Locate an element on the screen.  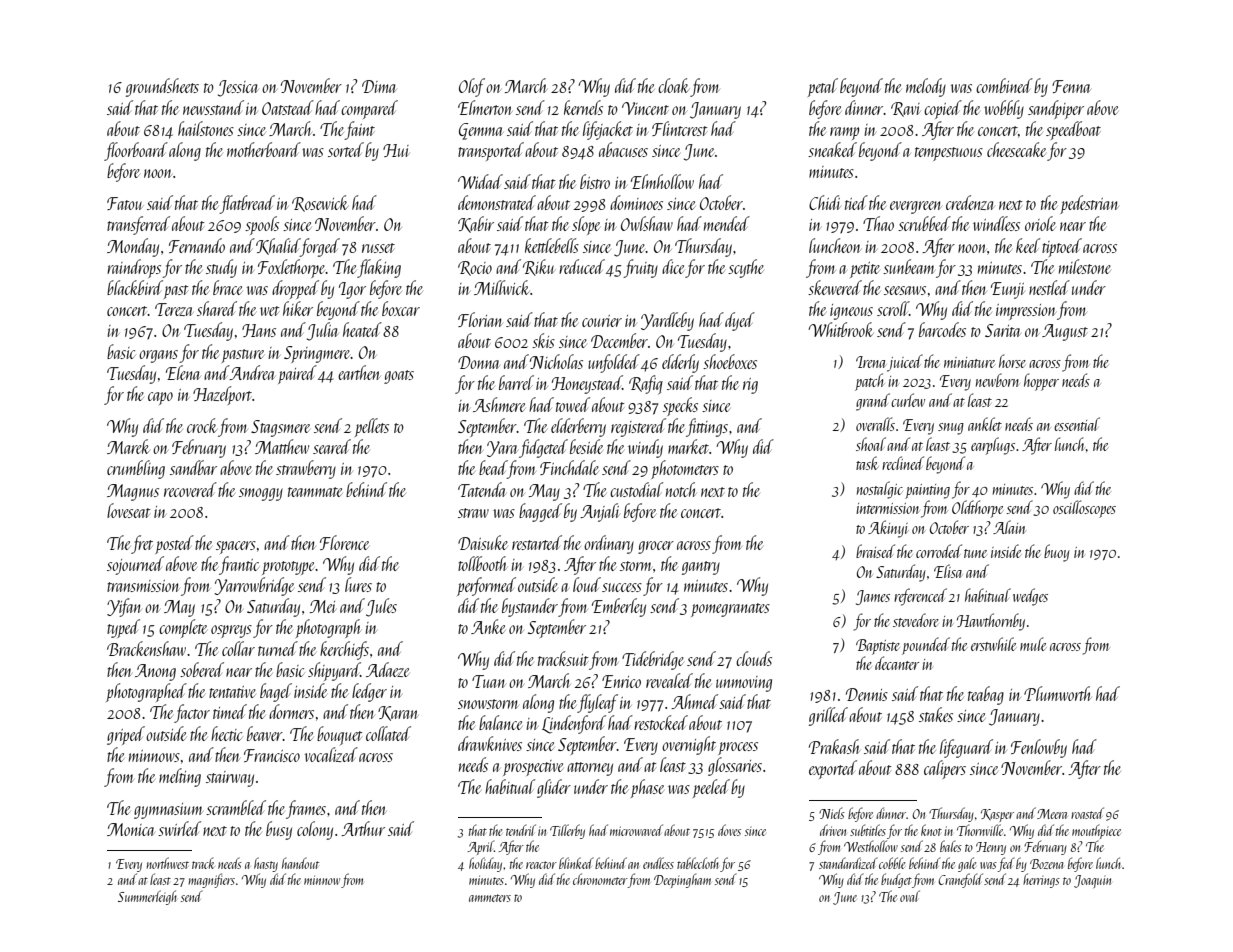
cloak is located at coordinates (673, 85).
